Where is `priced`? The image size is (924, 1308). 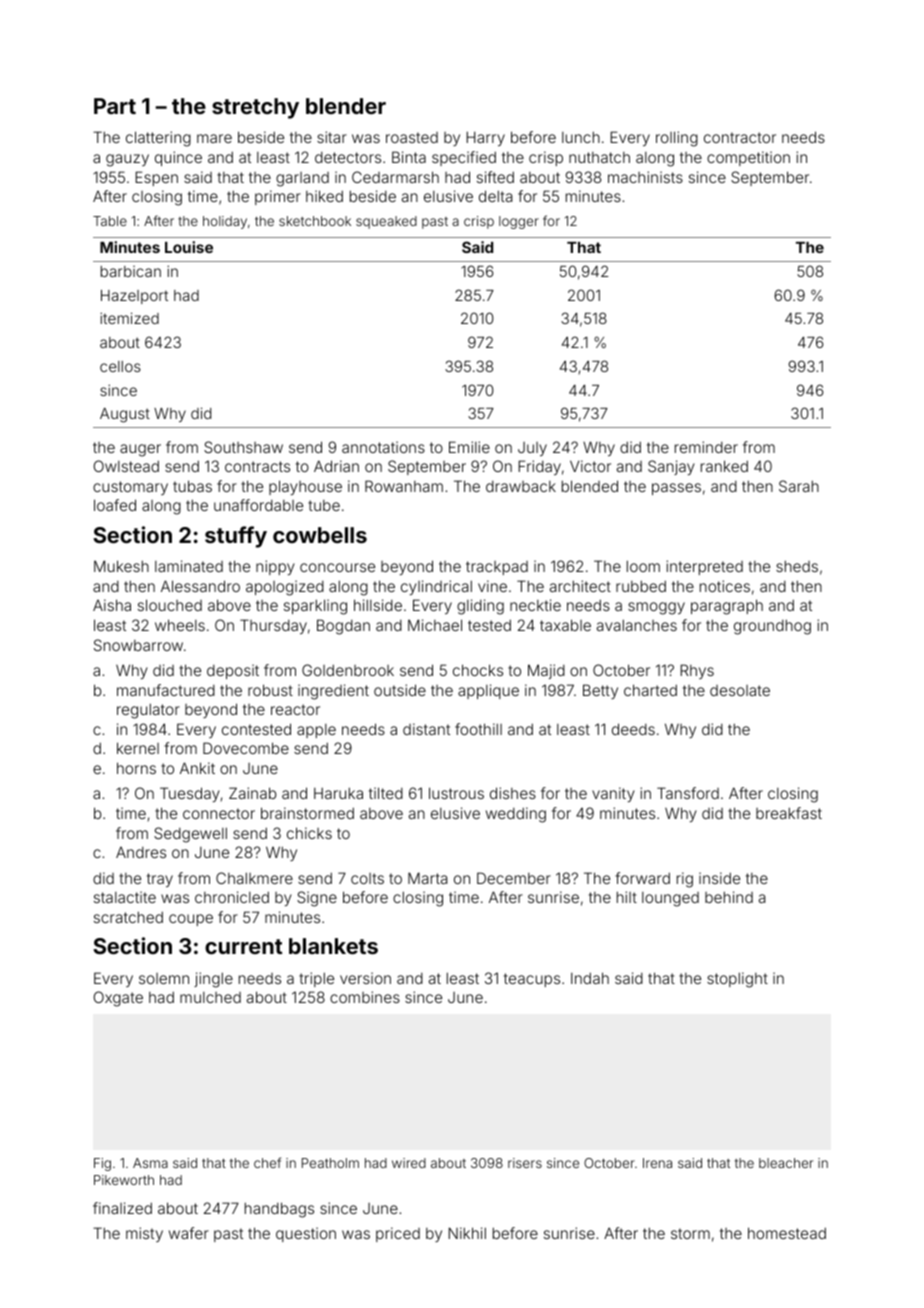
priced is located at coordinates (398, 1234).
